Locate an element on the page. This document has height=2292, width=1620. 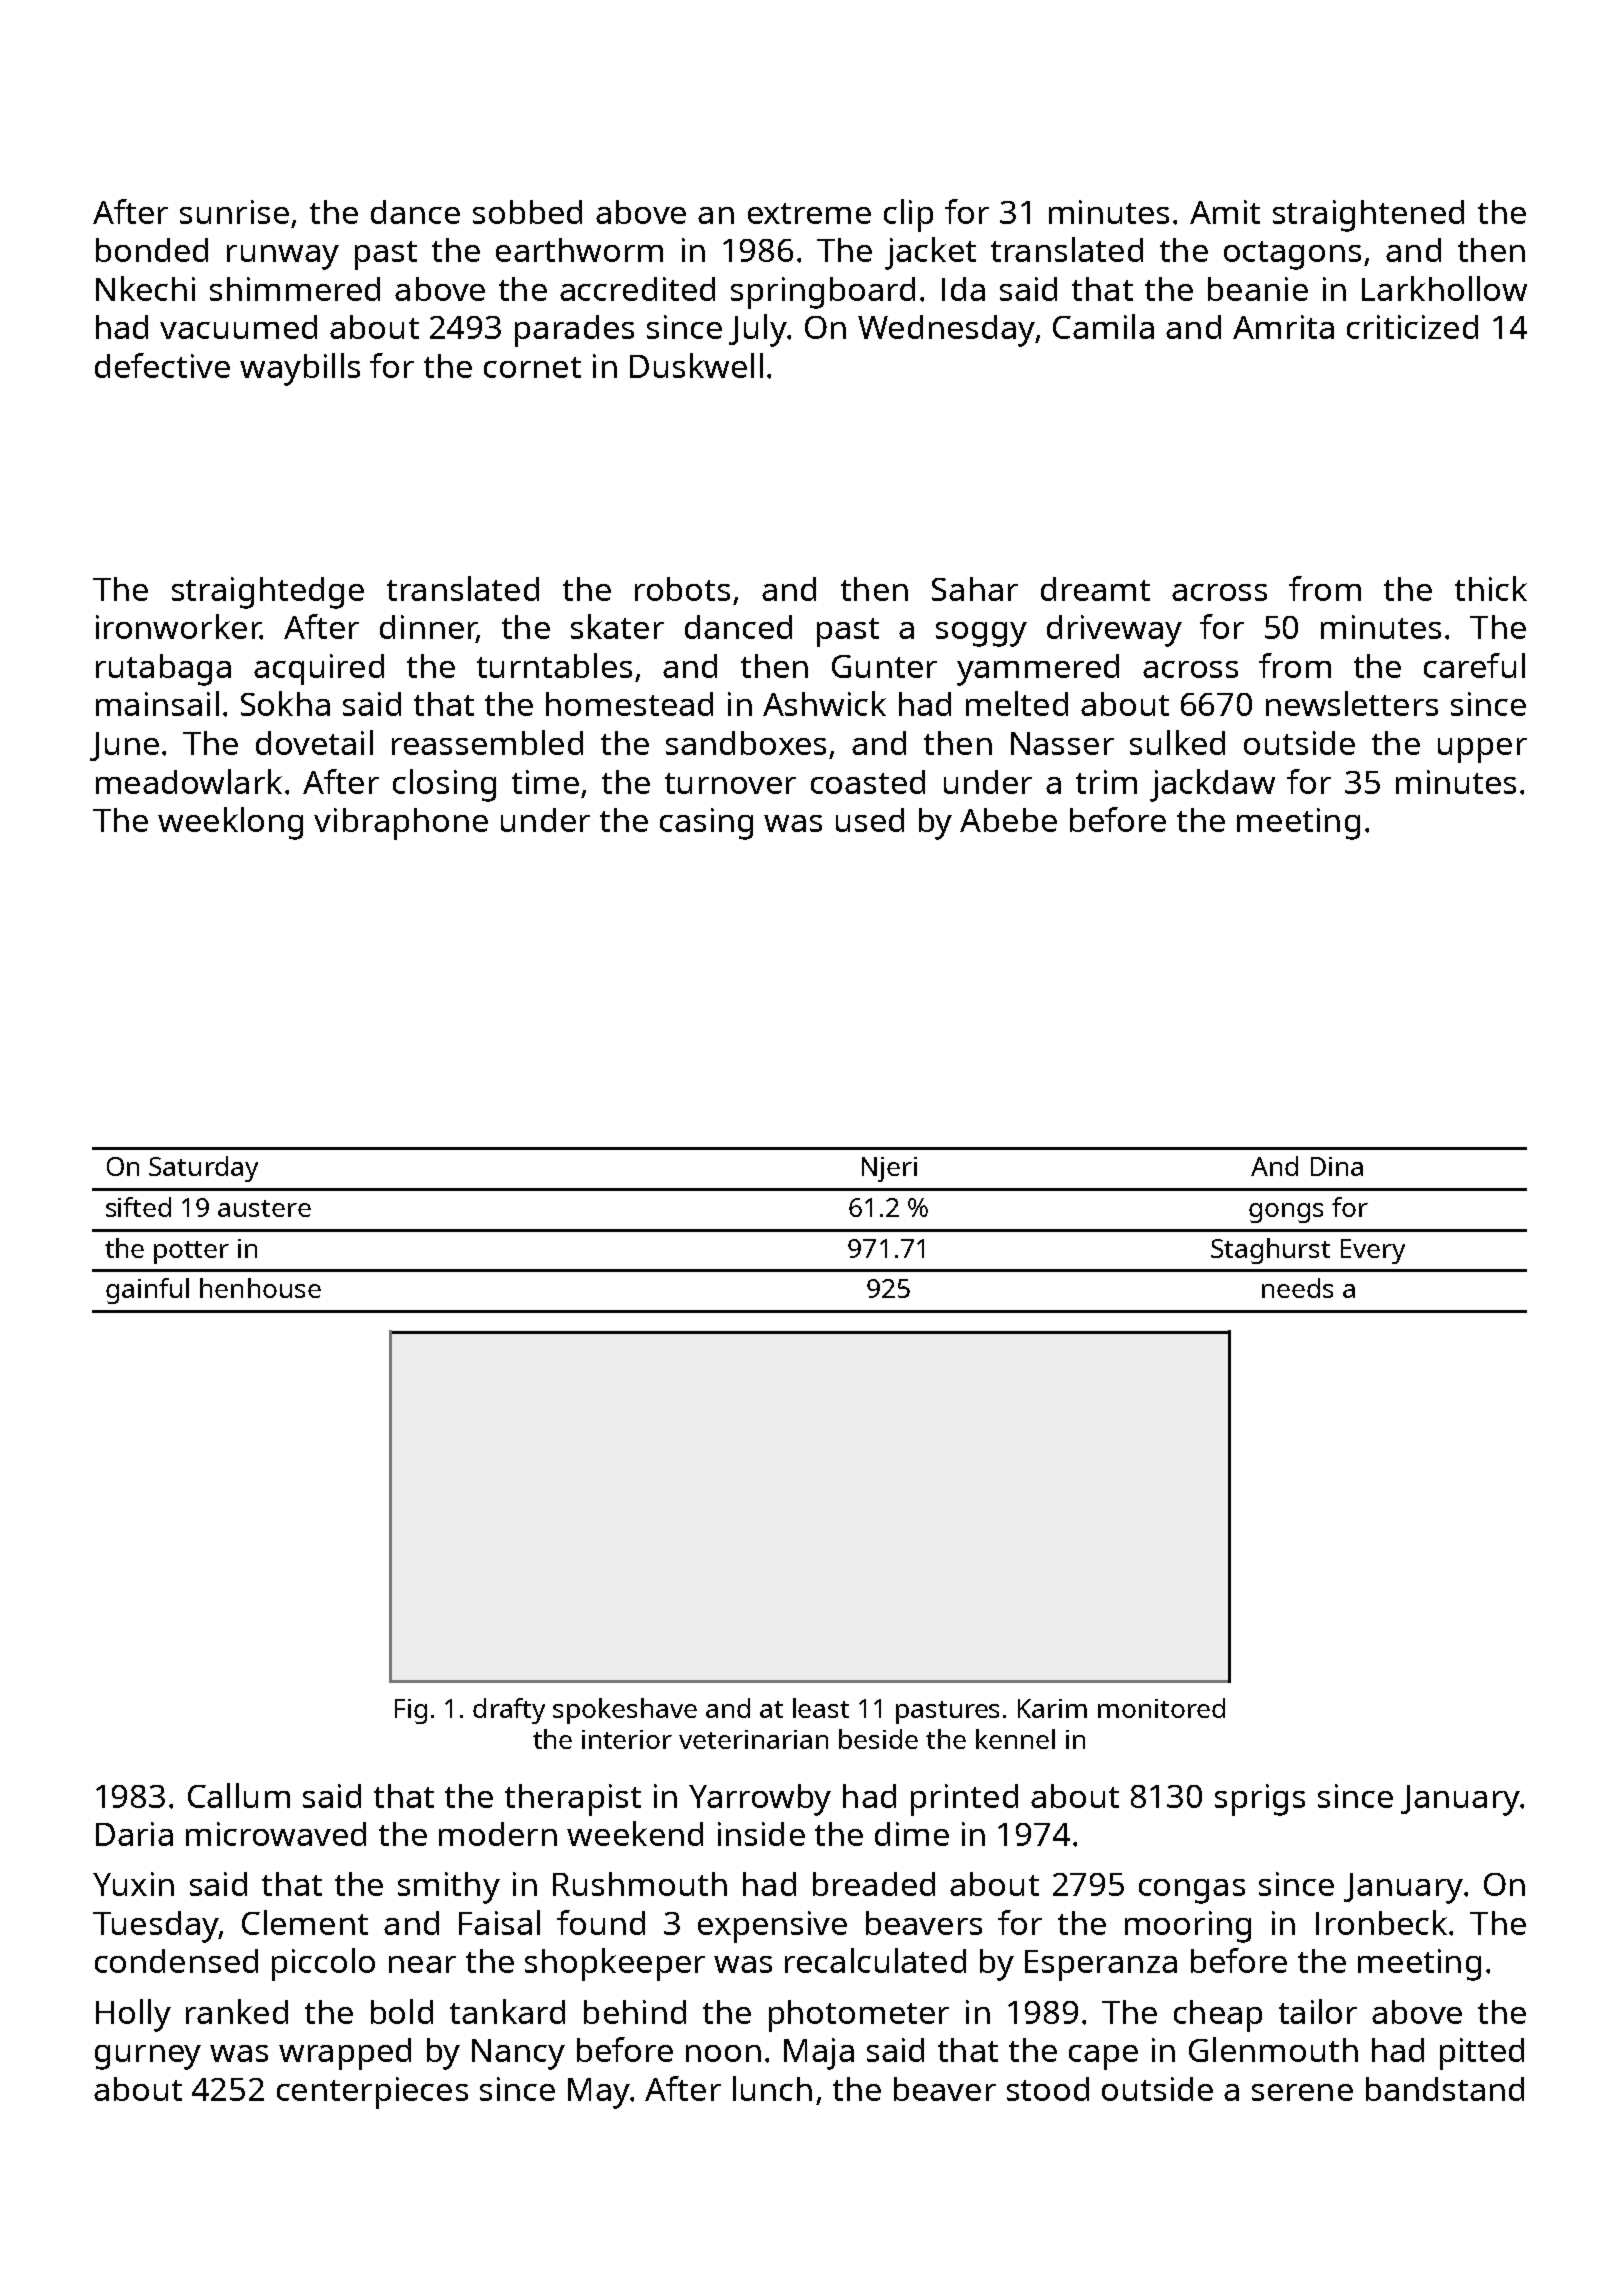
May is located at coordinates (599, 2093).
